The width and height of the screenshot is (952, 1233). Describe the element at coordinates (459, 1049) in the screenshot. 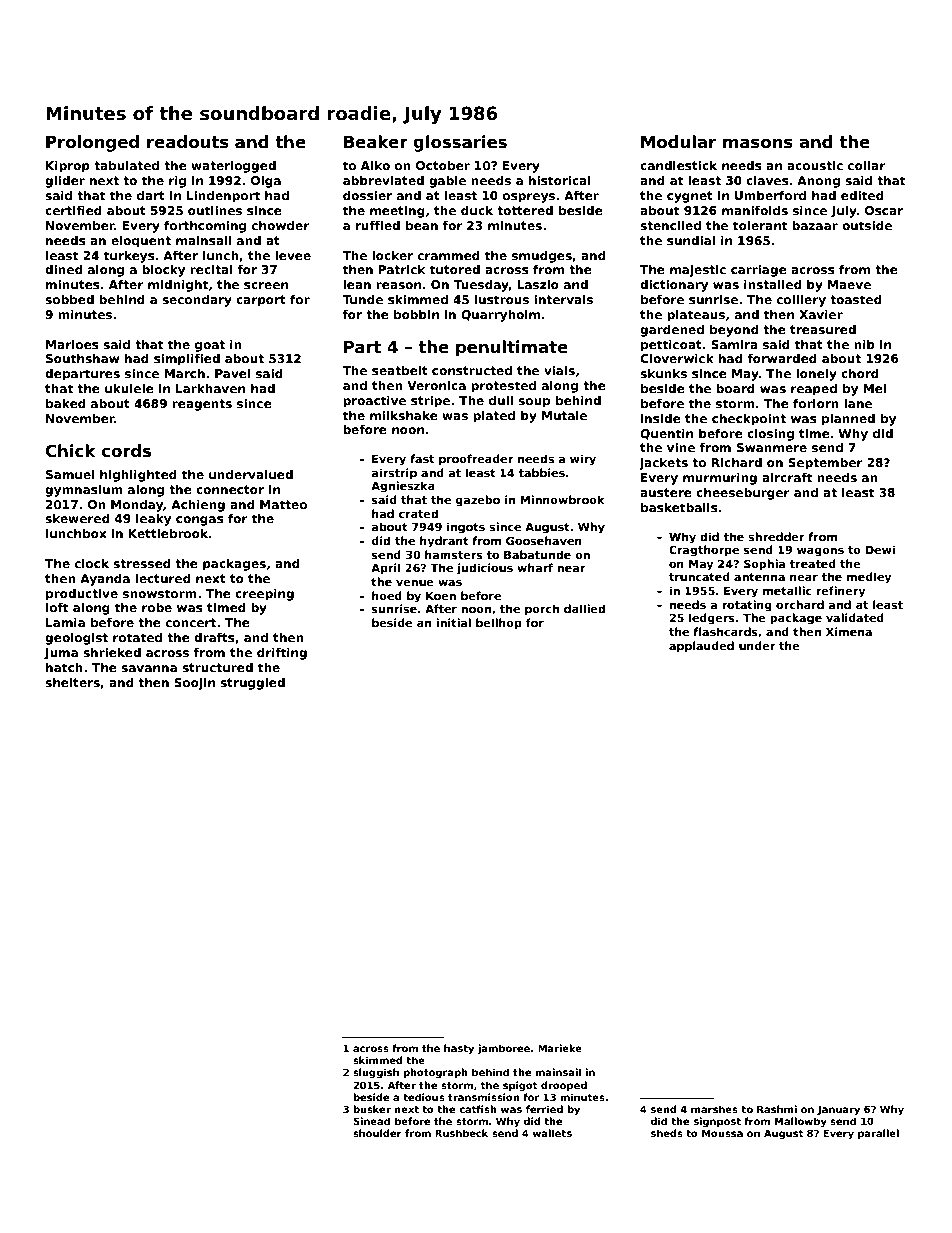

I see `hasty` at that location.
